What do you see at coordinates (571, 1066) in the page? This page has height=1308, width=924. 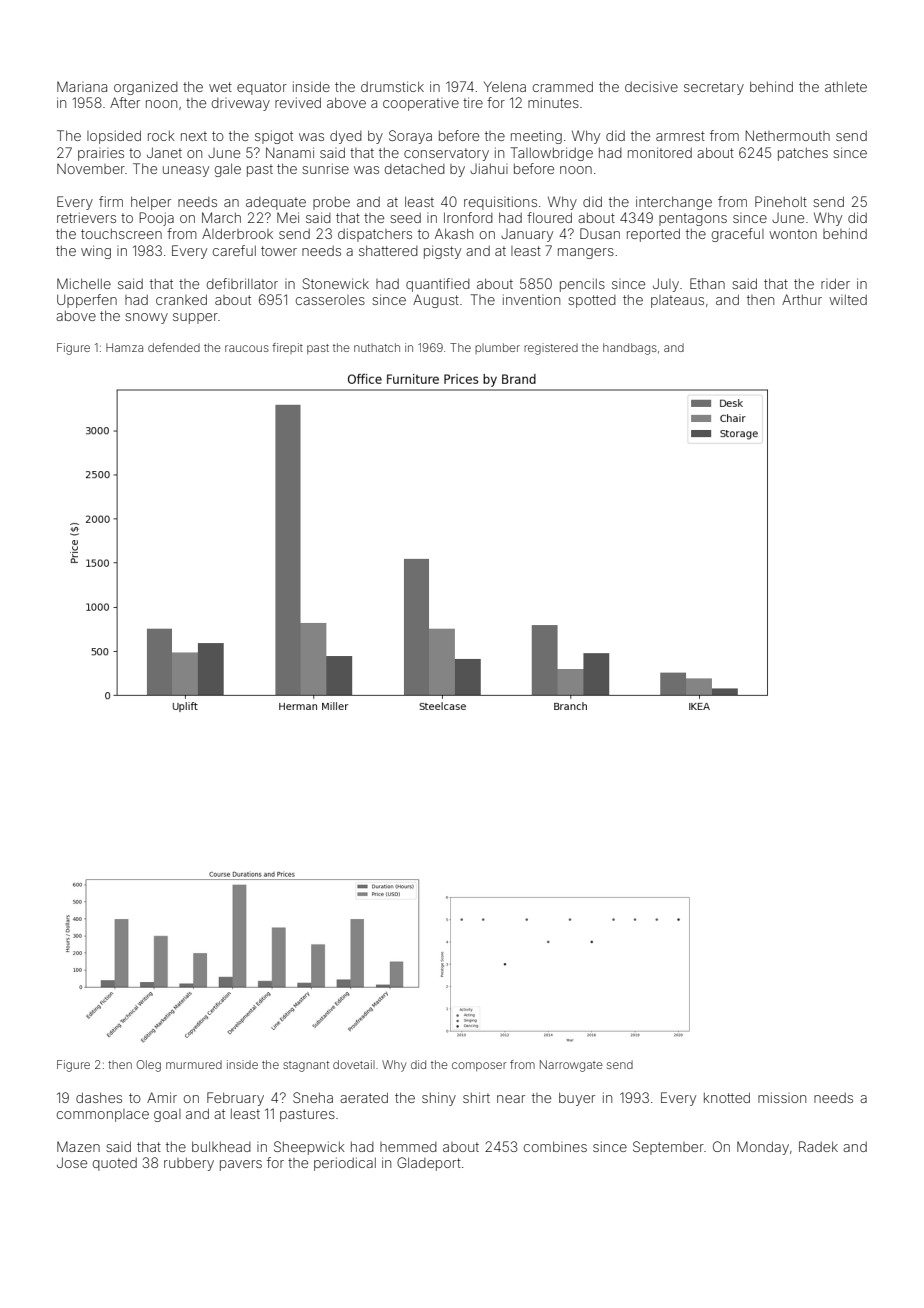 I see `Narrowgate` at bounding box center [571, 1066].
